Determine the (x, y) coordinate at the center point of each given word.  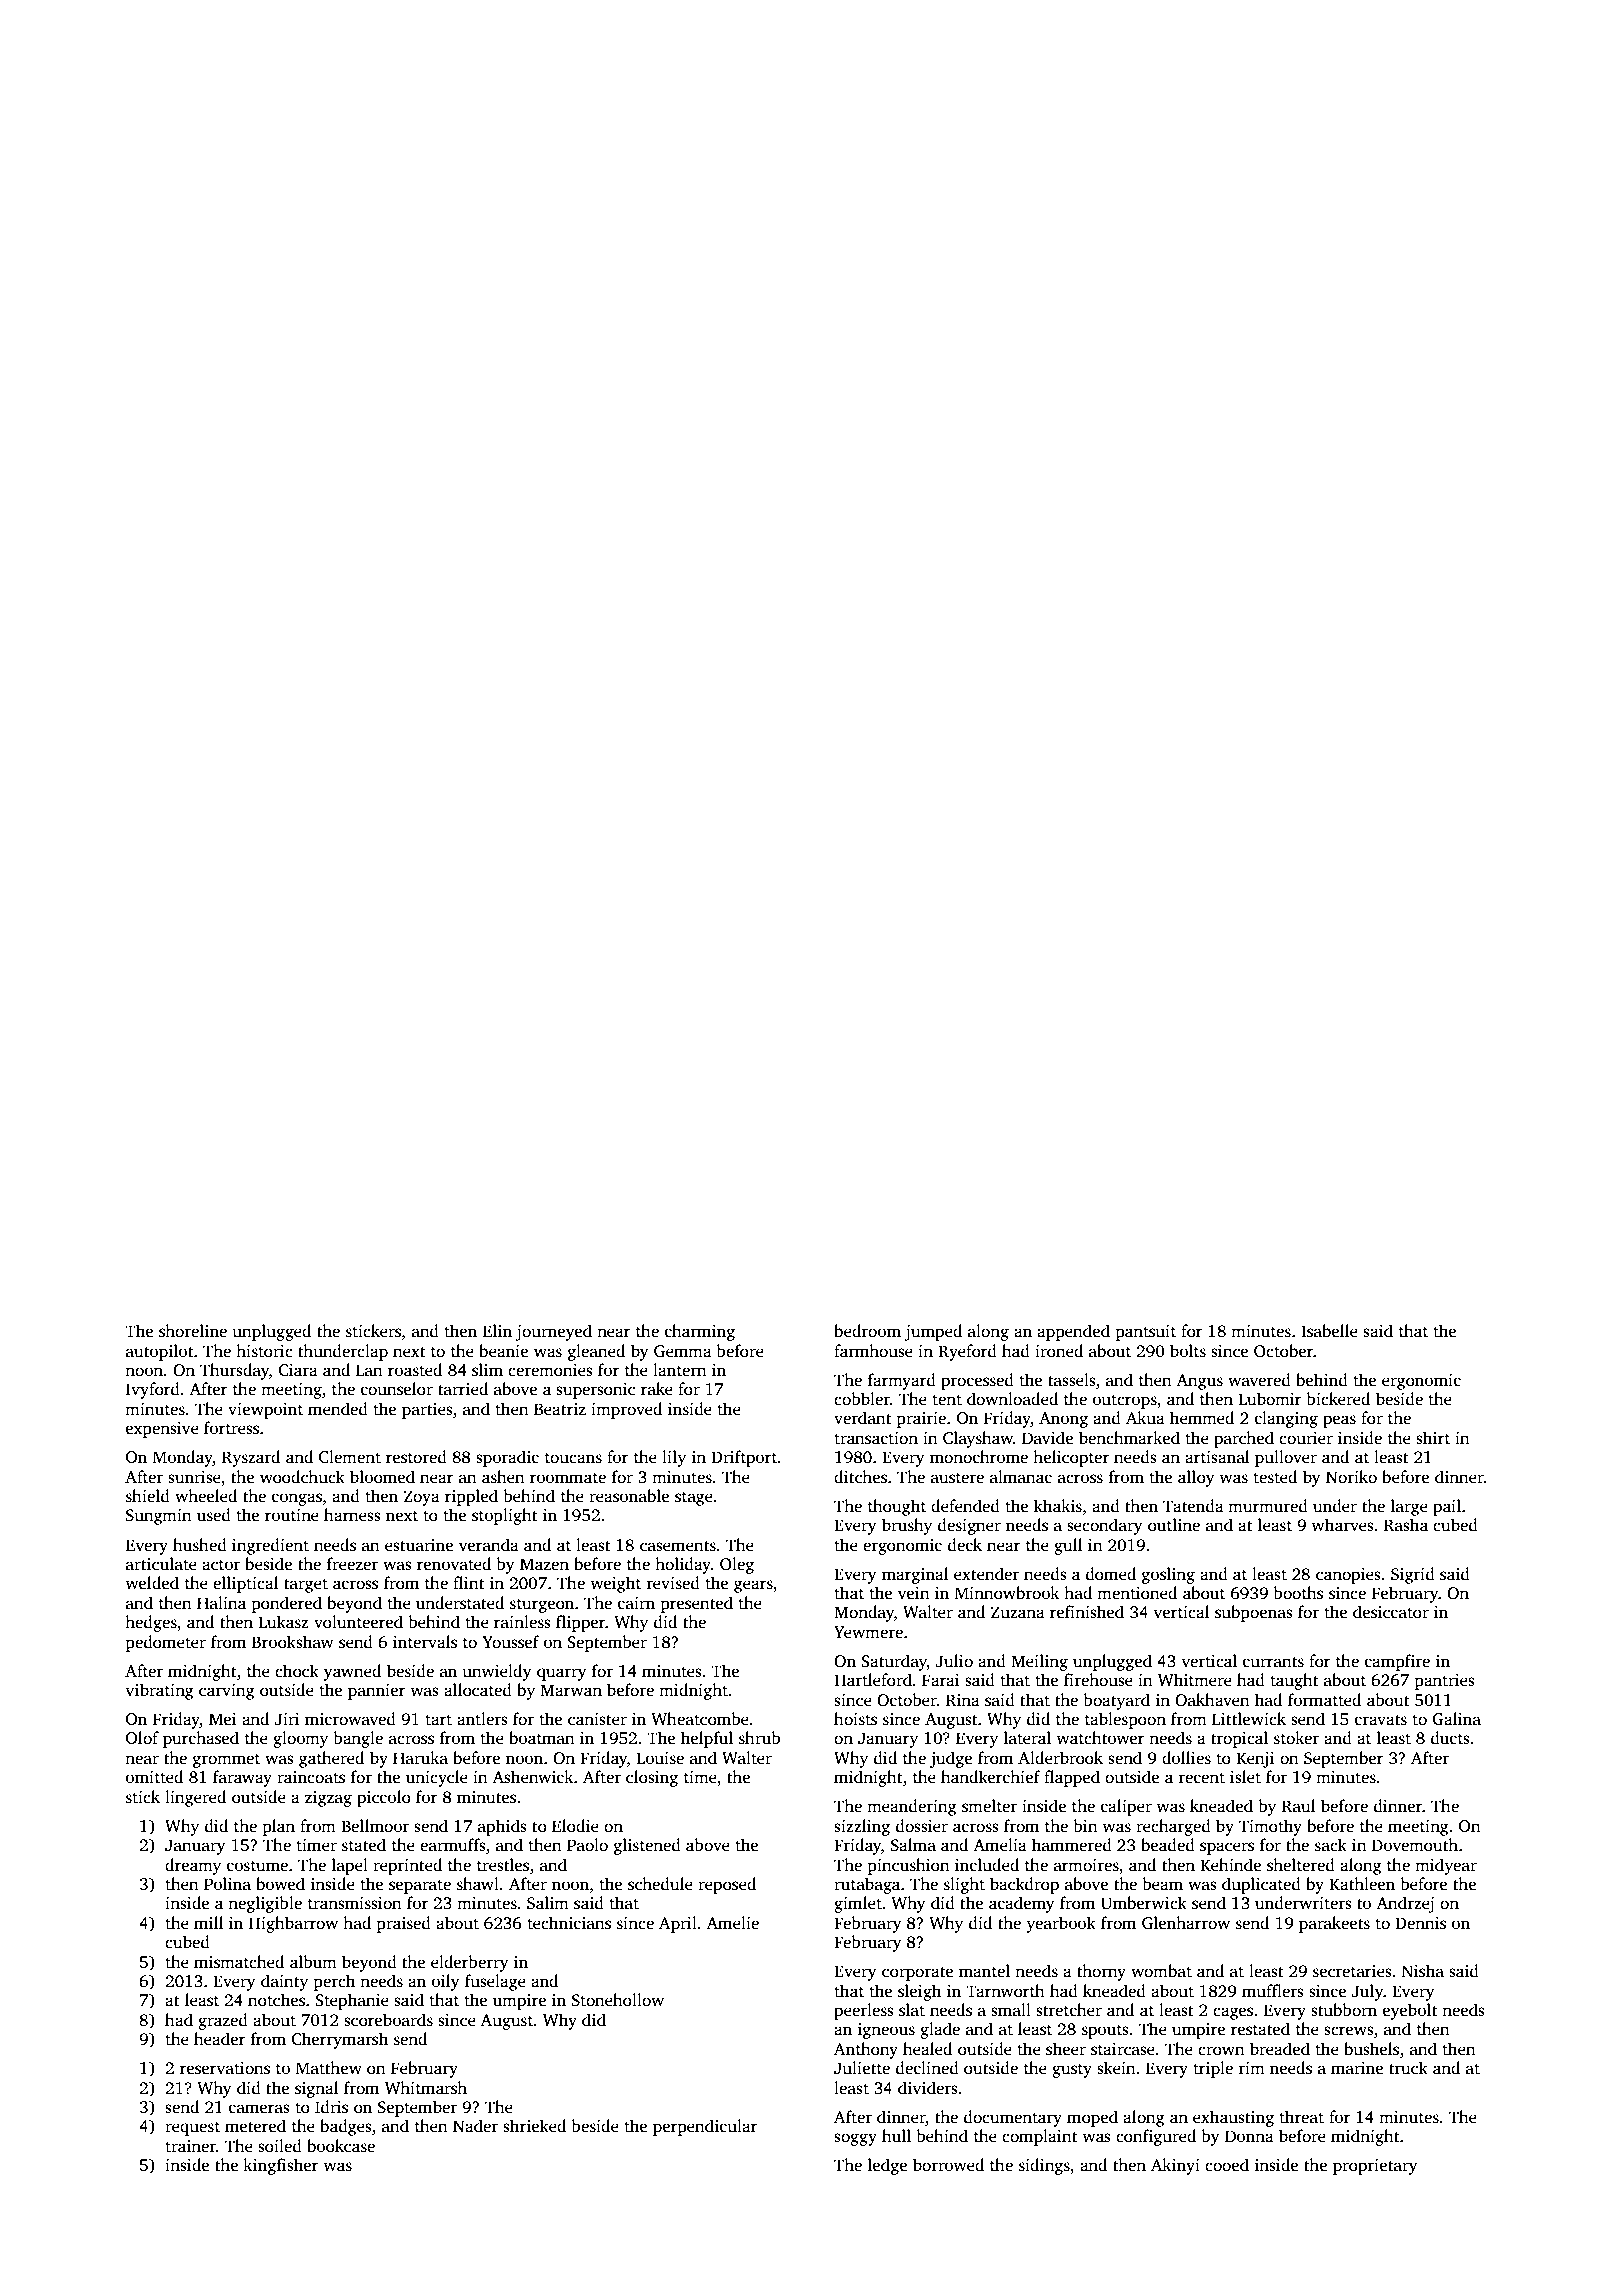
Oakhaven (1212, 1700)
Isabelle (1329, 1331)
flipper (581, 1623)
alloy (1196, 1478)
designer (969, 1526)
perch (334, 1982)
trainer (190, 2146)
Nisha (1423, 1971)
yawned (352, 1672)
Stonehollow (618, 2000)
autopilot (160, 1352)
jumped (933, 1332)
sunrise (194, 1477)
